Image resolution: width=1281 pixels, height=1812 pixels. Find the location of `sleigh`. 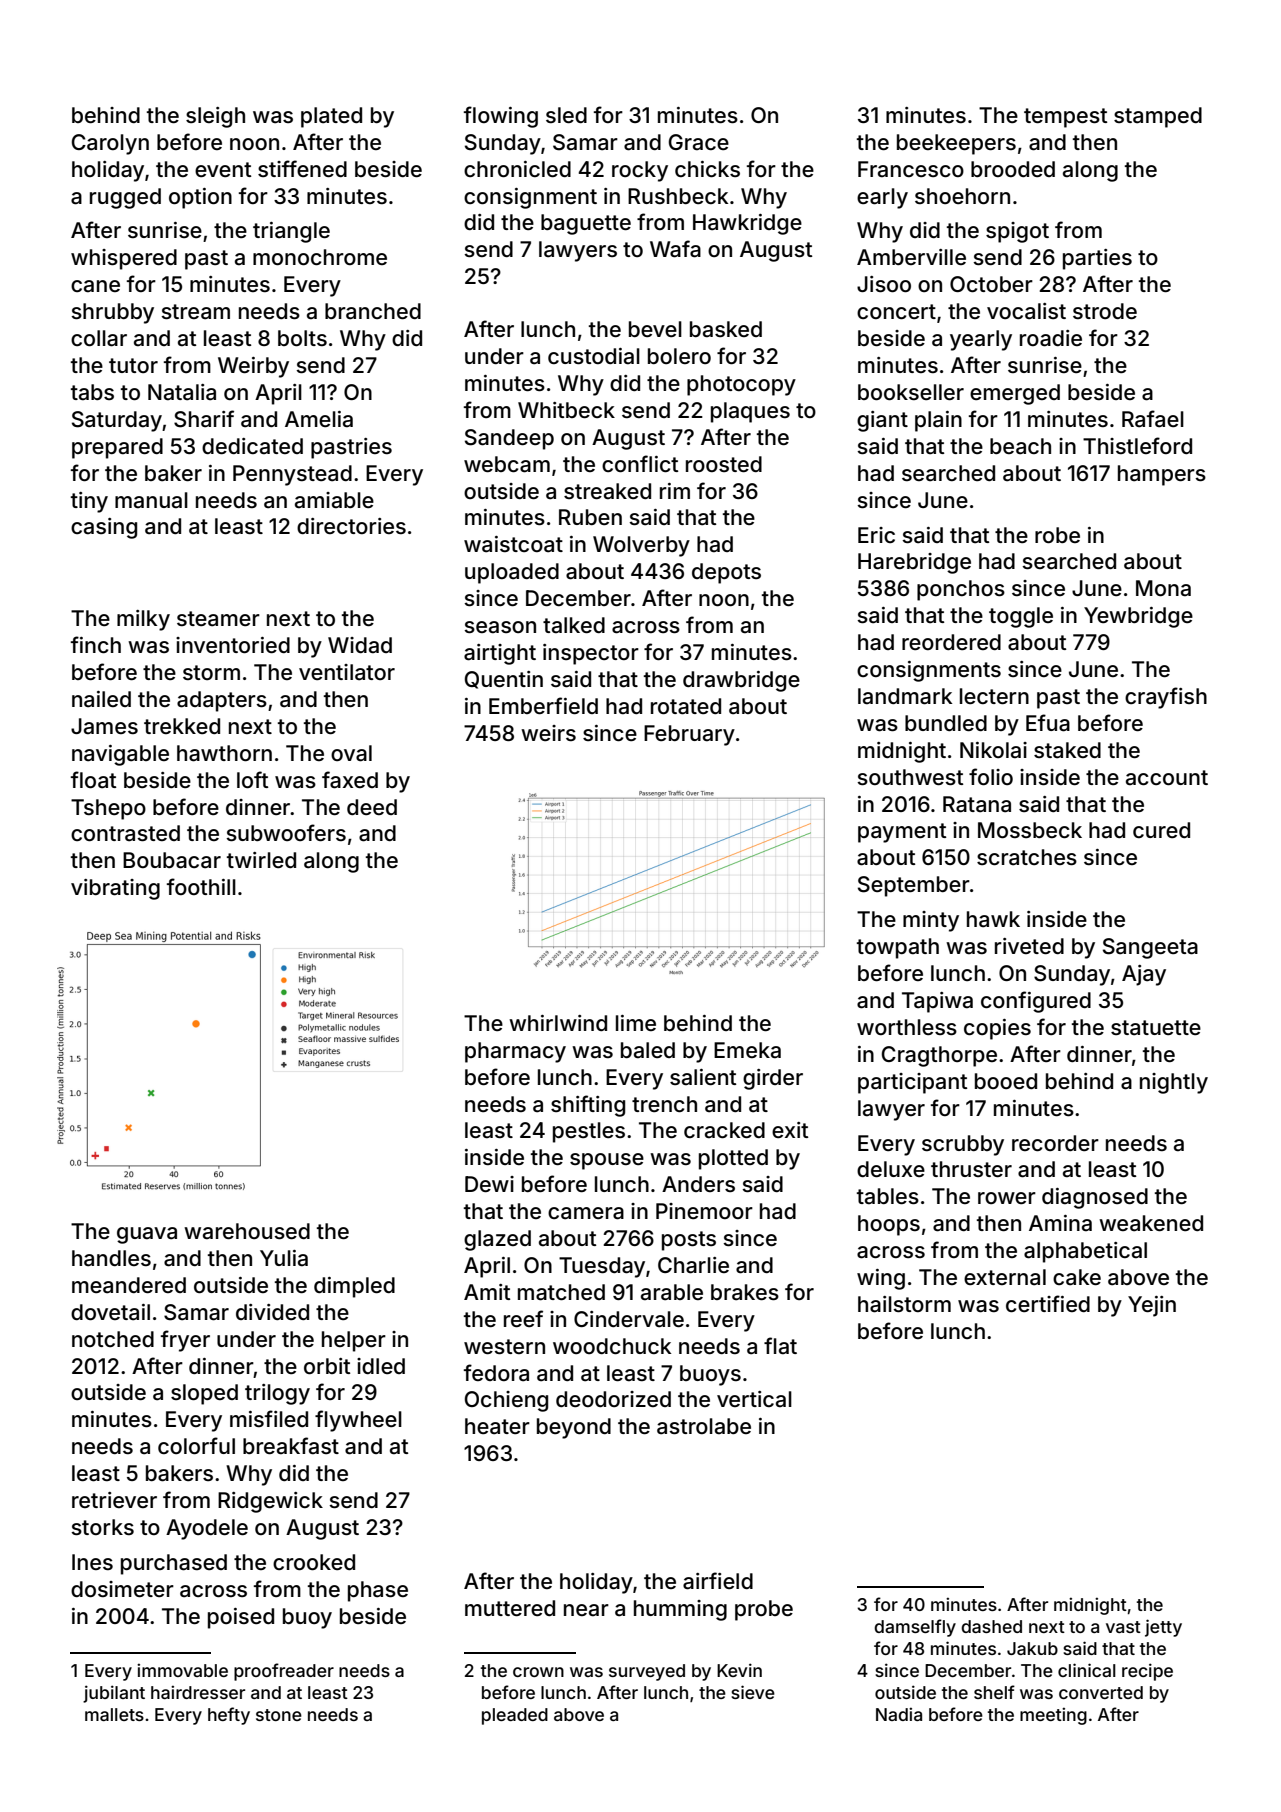

sleigh is located at coordinates (215, 117).
